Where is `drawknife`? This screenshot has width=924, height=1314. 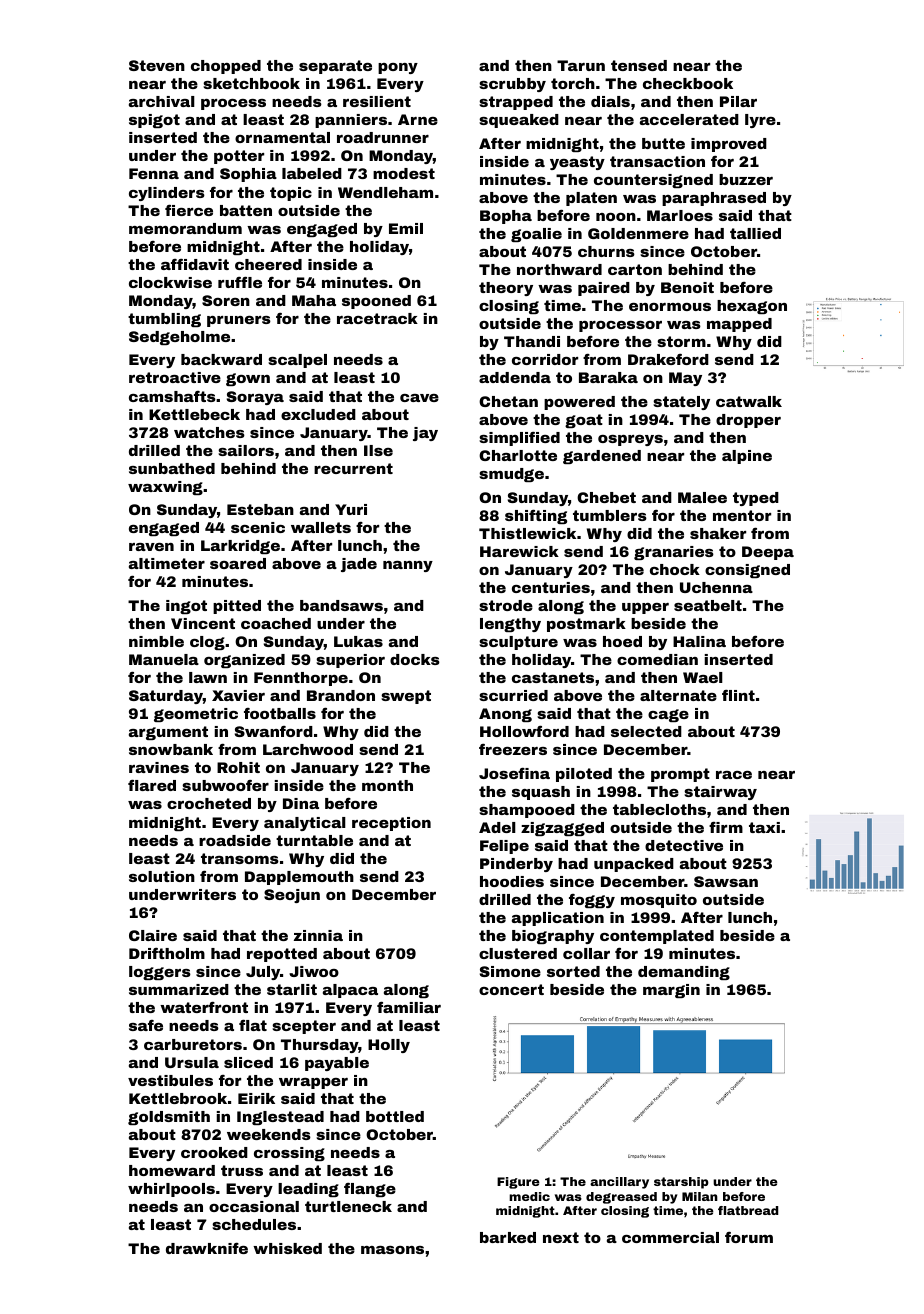 drawknife is located at coordinates (207, 1248).
